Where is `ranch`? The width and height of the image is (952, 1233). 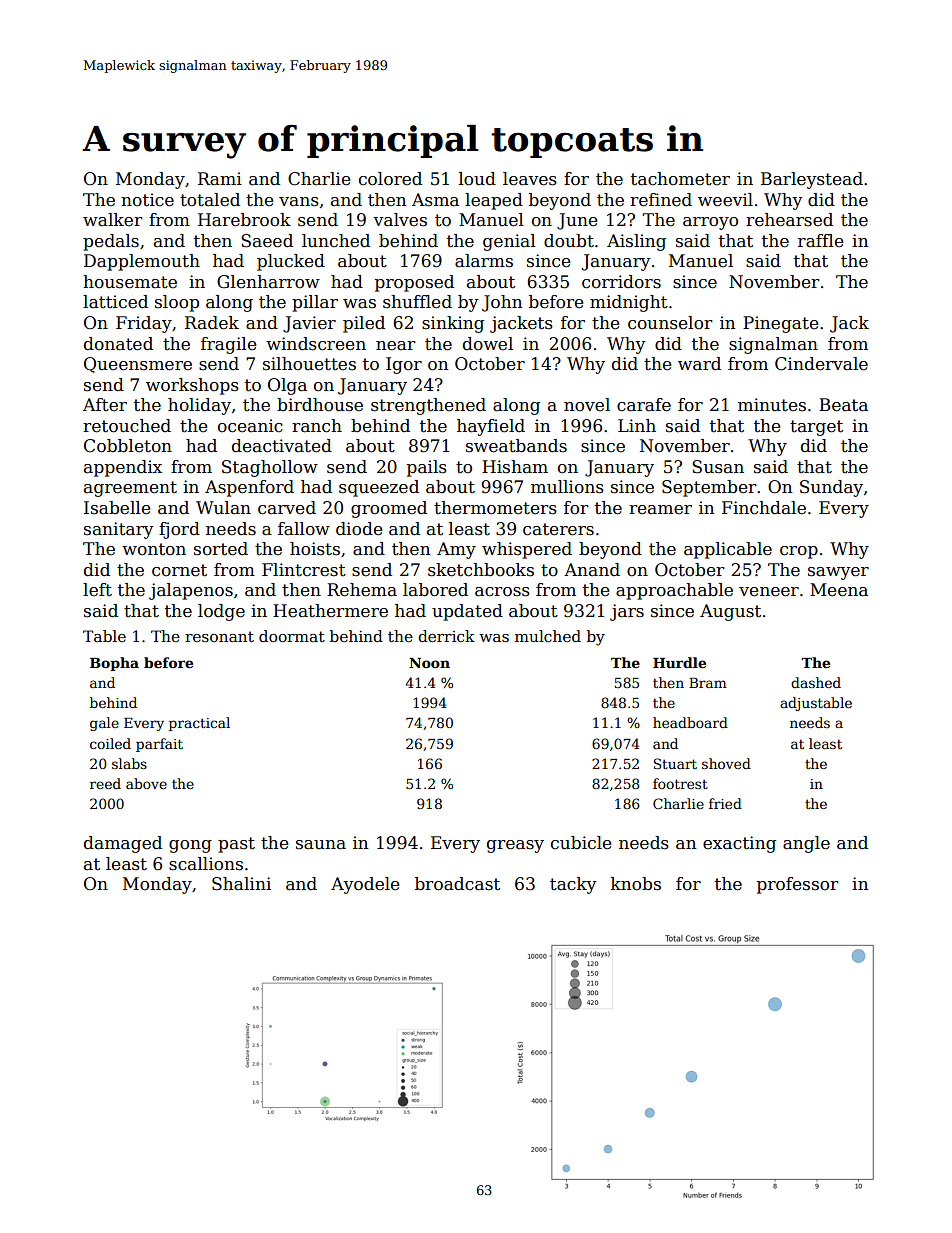 ranch is located at coordinates (317, 426).
